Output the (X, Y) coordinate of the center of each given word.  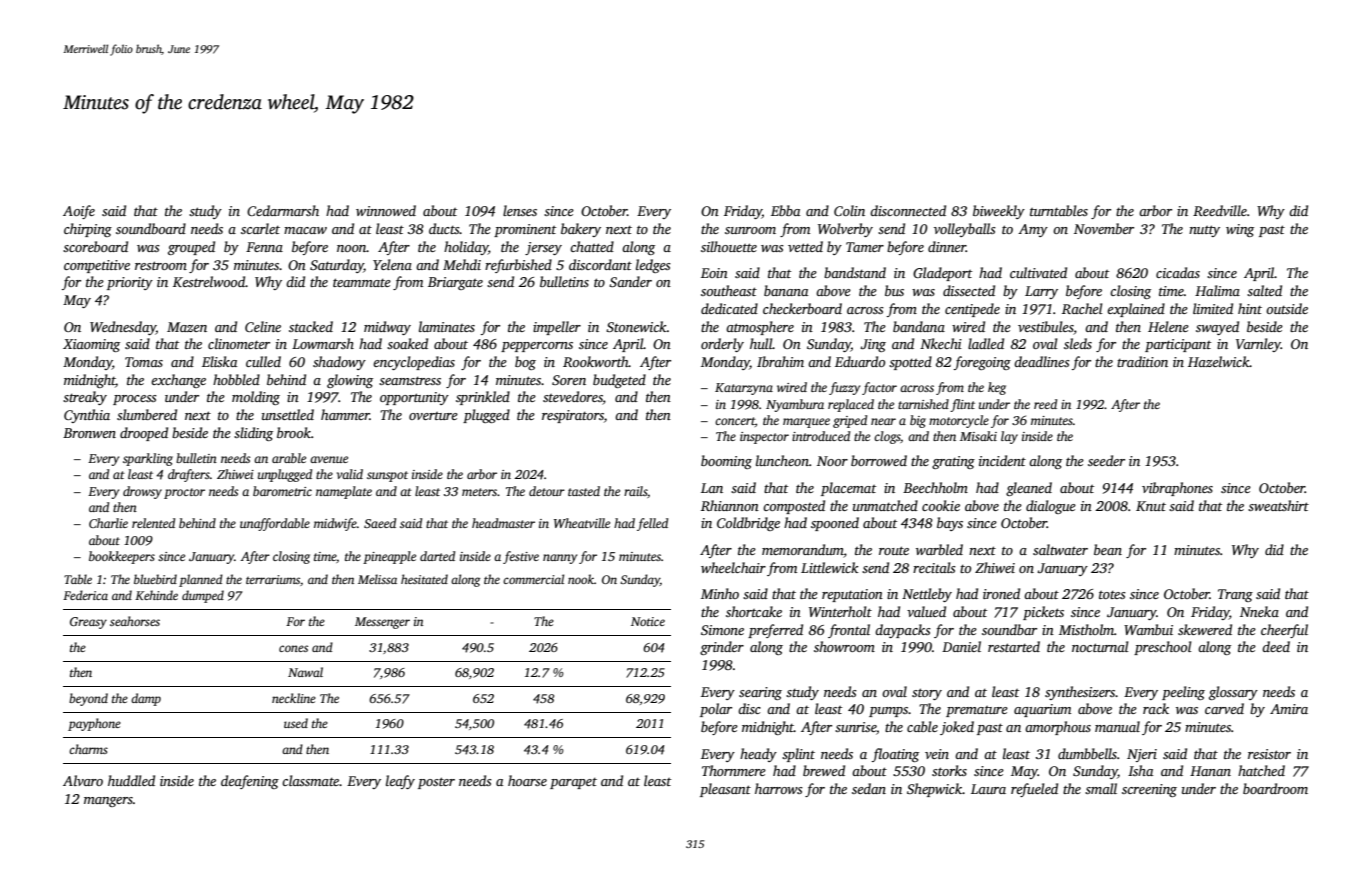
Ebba (785, 210)
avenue (329, 459)
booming (726, 462)
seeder (1106, 460)
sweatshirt (1278, 505)
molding (256, 398)
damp (146, 699)
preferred (775, 631)
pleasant (725, 790)
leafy (400, 782)
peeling (1183, 693)
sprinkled (483, 398)
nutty (1204, 231)
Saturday (337, 266)
